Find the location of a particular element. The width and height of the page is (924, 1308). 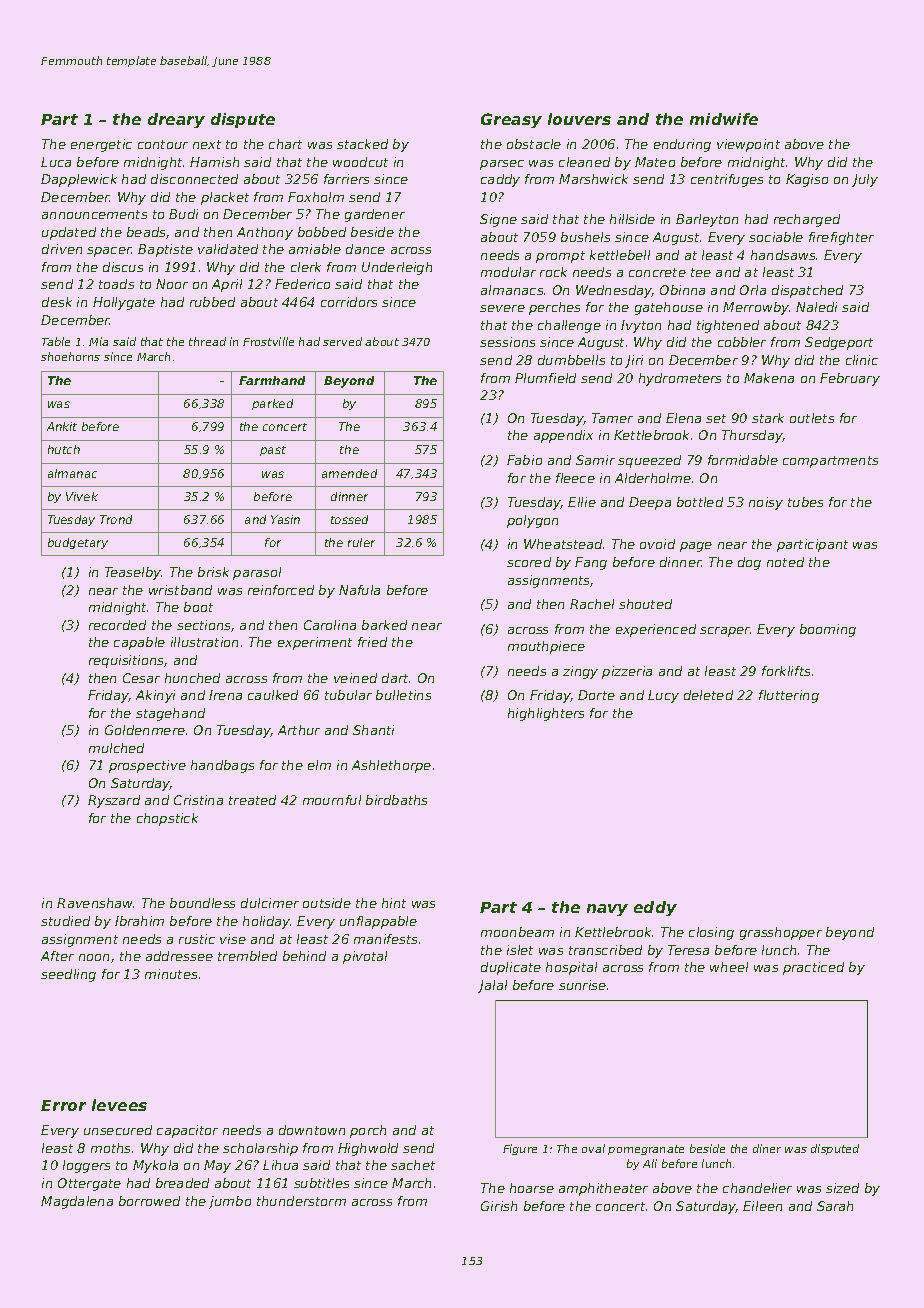

fluttering is located at coordinates (789, 696).
